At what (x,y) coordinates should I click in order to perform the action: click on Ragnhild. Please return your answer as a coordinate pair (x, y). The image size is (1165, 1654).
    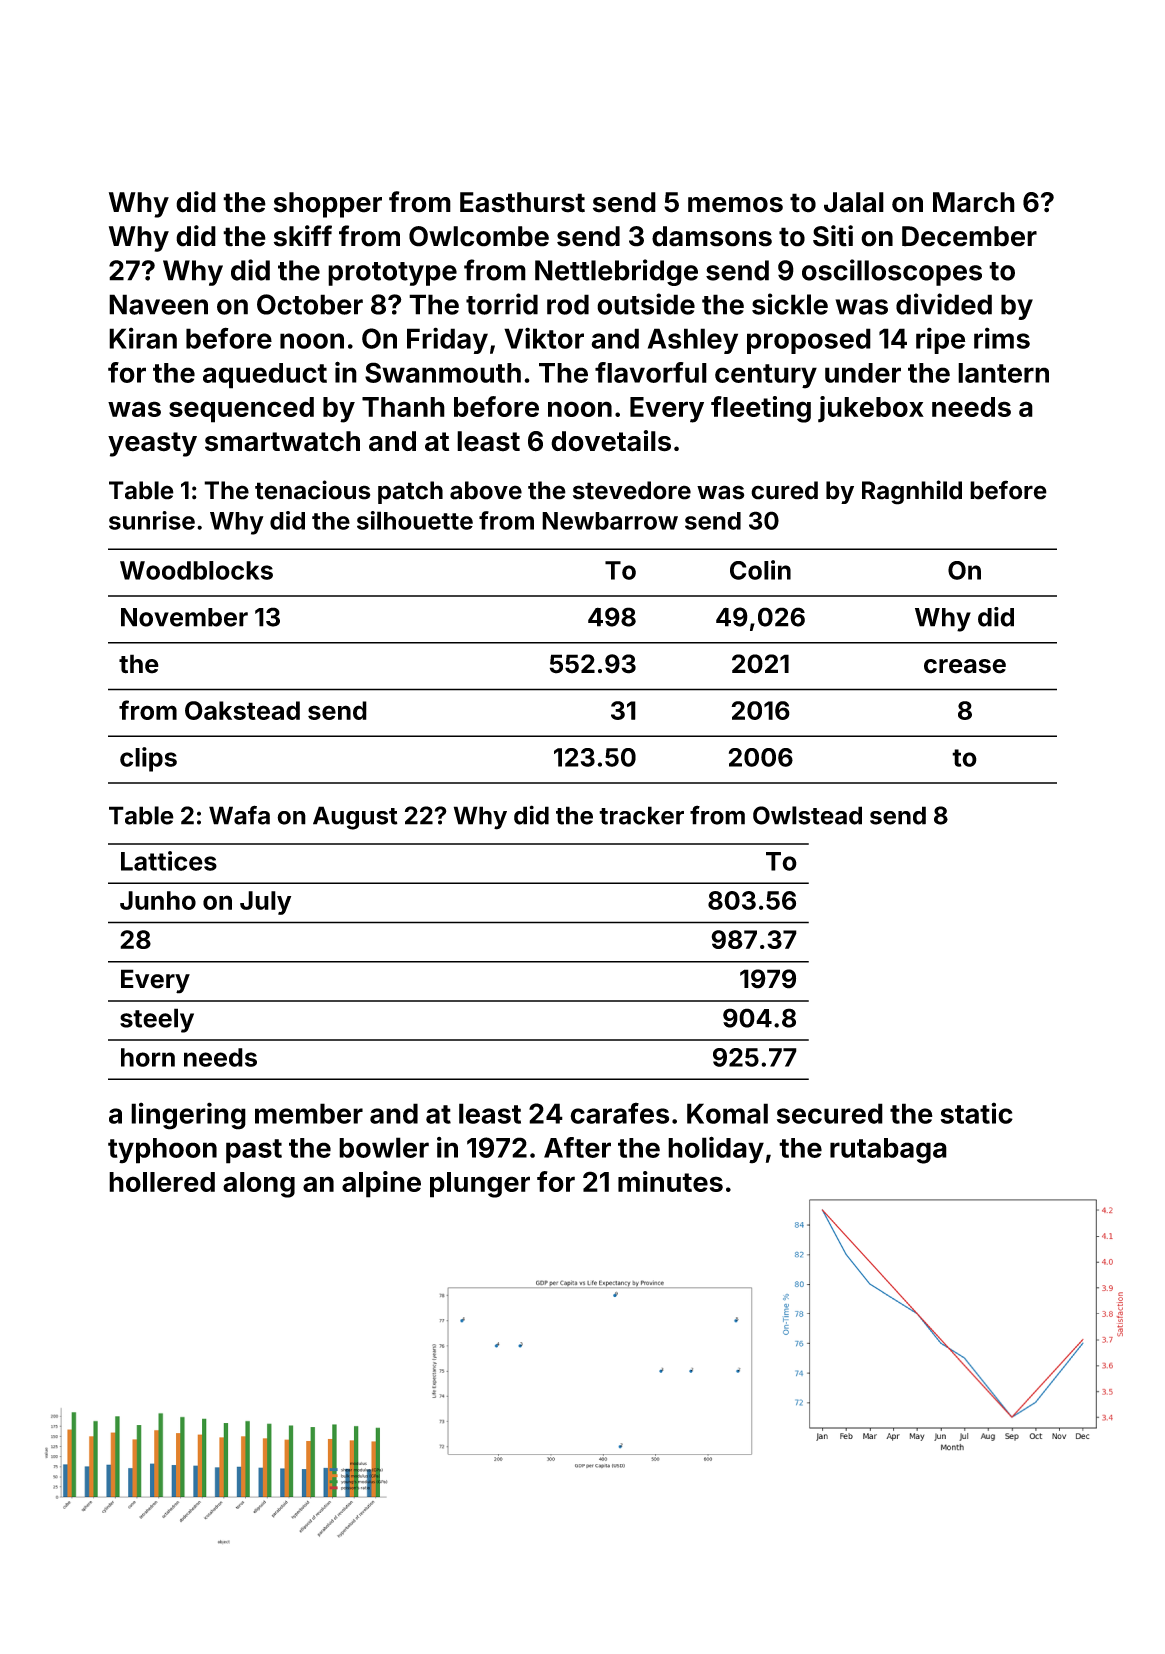
    Looking at the image, I should click on (912, 492).
